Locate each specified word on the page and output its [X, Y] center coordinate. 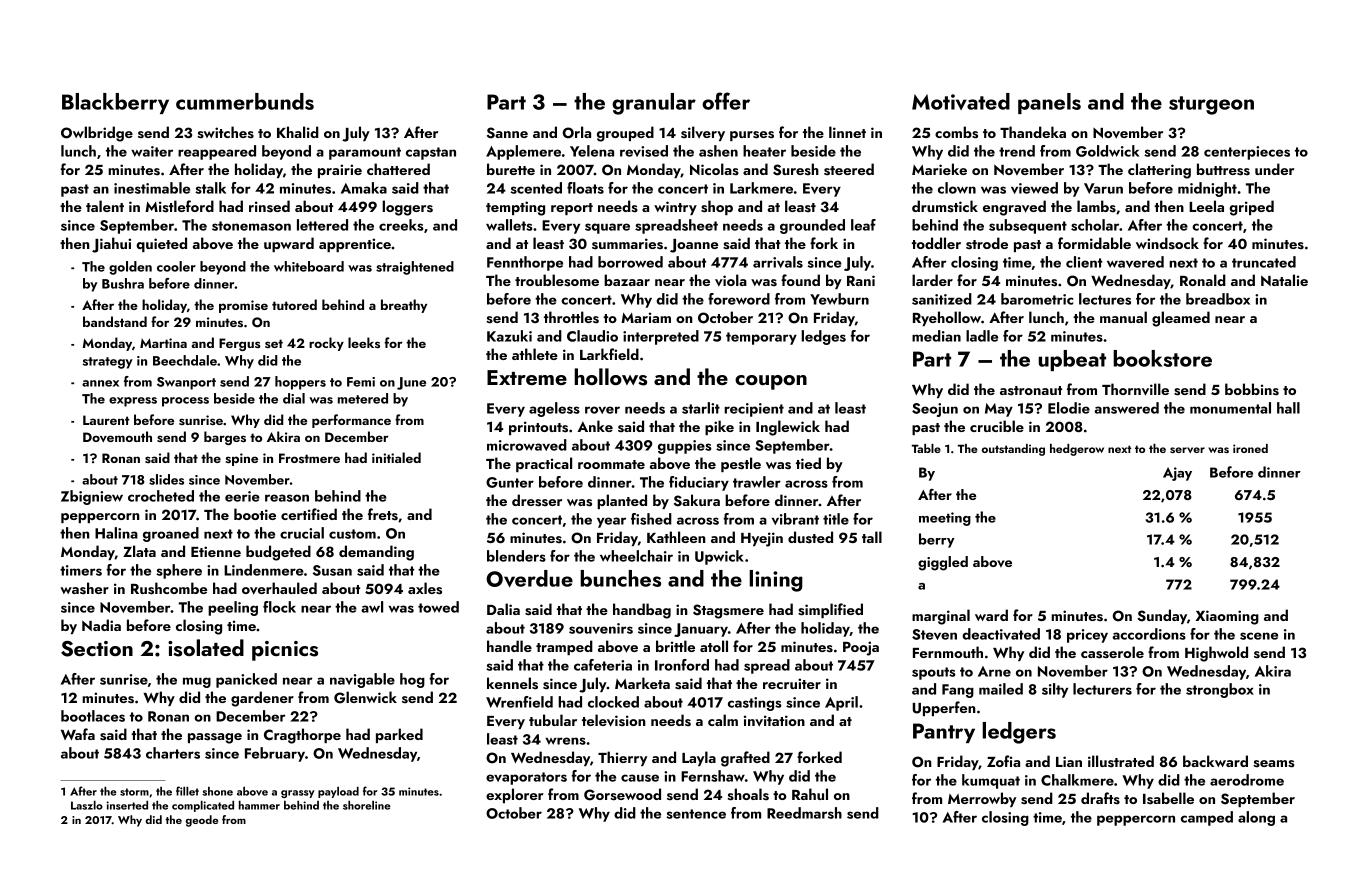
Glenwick [365, 697]
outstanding [1013, 450]
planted [622, 501]
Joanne [694, 246]
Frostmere [309, 458]
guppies [685, 447]
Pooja [861, 648]
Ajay [1177, 474]
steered [849, 169]
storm [134, 792]
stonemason [251, 226]
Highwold [1216, 654]
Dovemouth [117, 437]
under [1274, 169]
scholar [1095, 225]
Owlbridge [97, 134]
